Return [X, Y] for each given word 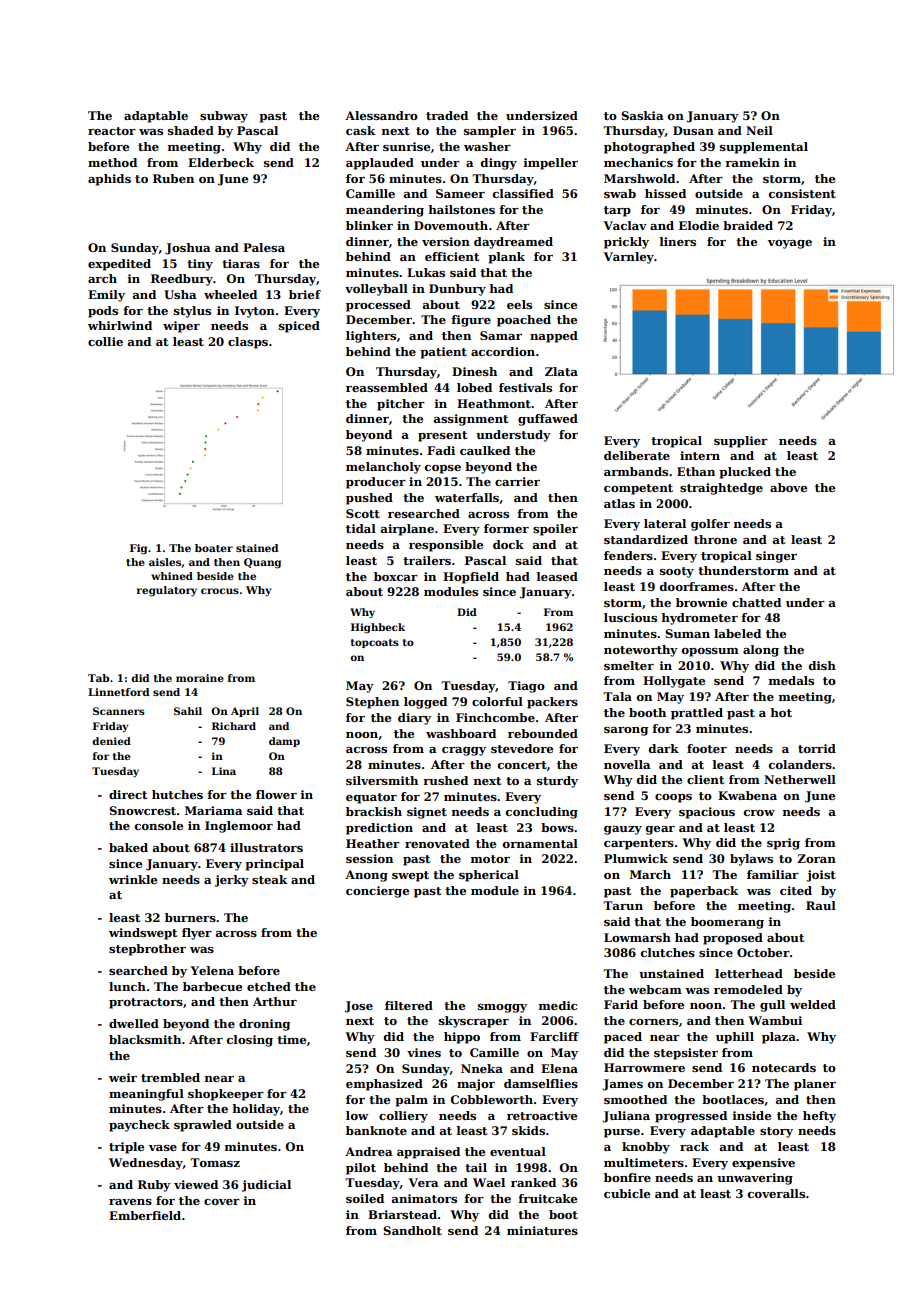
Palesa [264, 247]
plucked [745, 473]
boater [214, 548]
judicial [266, 1186]
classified [523, 193]
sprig [783, 844]
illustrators [266, 847]
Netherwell [800, 779]
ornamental [540, 843]
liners [678, 241]
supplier [741, 442]
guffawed [548, 420]
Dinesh [474, 371]
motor [490, 859]
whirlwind [120, 325]
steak [269, 879]
